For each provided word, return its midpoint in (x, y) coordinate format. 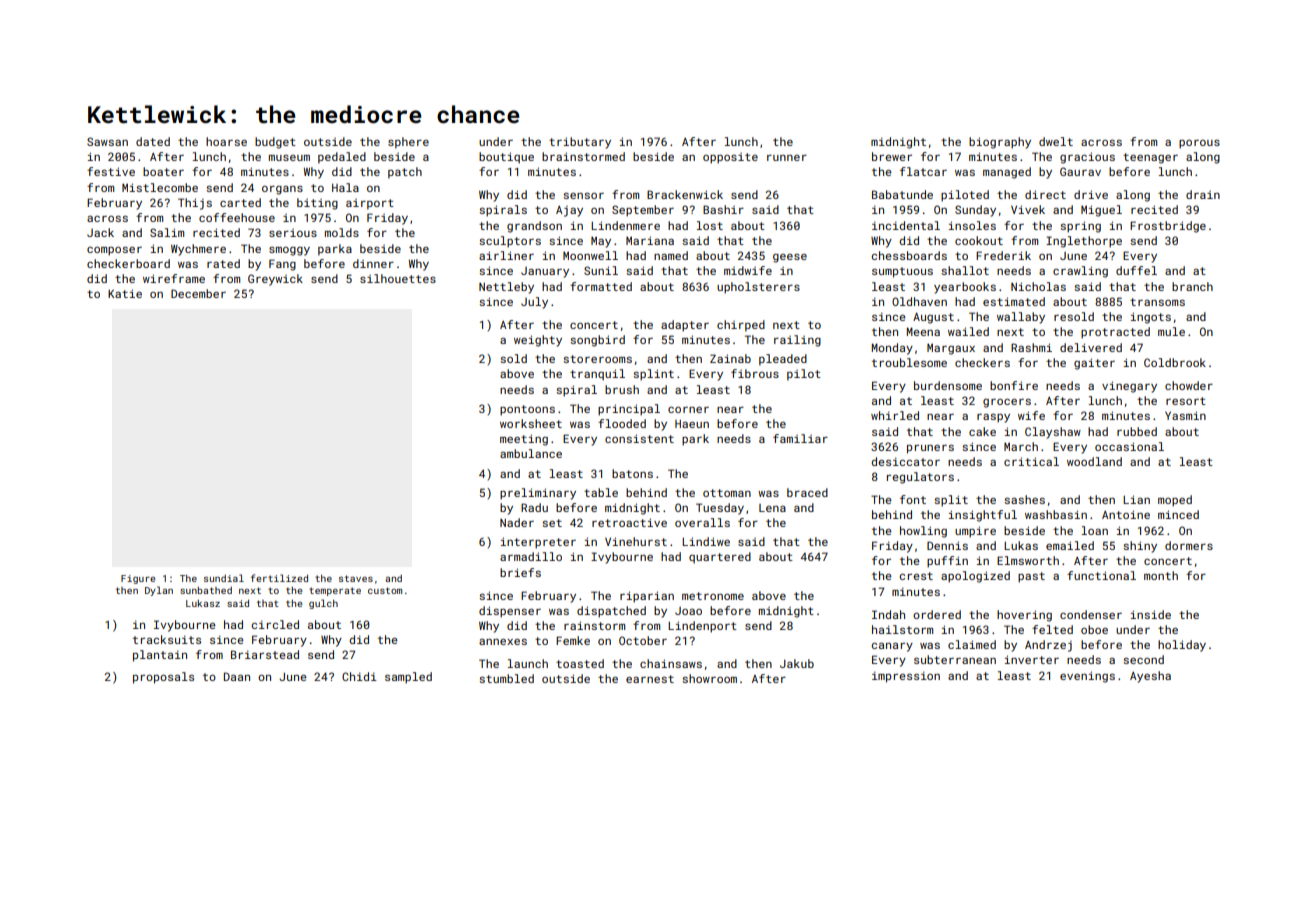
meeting (524, 440)
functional (1101, 575)
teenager (1150, 158)
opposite (730, 158)
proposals (163, 678)
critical (1031, 461)
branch (1192, 286)
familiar (800, 438)
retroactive (629, 522)
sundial (224, 578)
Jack (100, 232)
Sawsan (107, 141)
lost (710, 225)
